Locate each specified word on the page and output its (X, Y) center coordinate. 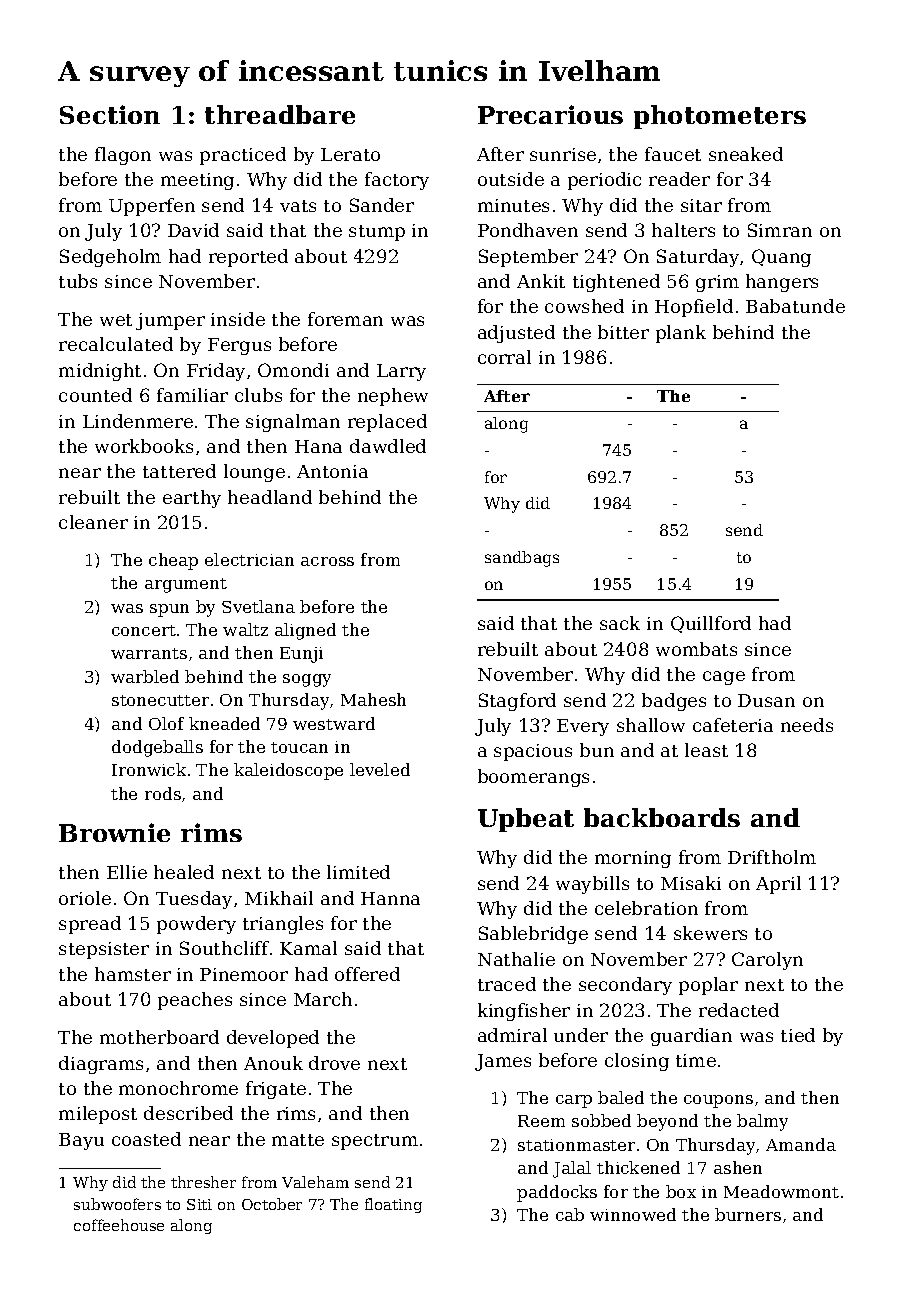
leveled (380, 769)
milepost (98, 1115)
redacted (739, 1010)
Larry (401, 372)
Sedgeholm (110, 258)
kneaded (224, 723)
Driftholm (772, 857)
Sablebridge (533, 935)
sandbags (522, 559)
